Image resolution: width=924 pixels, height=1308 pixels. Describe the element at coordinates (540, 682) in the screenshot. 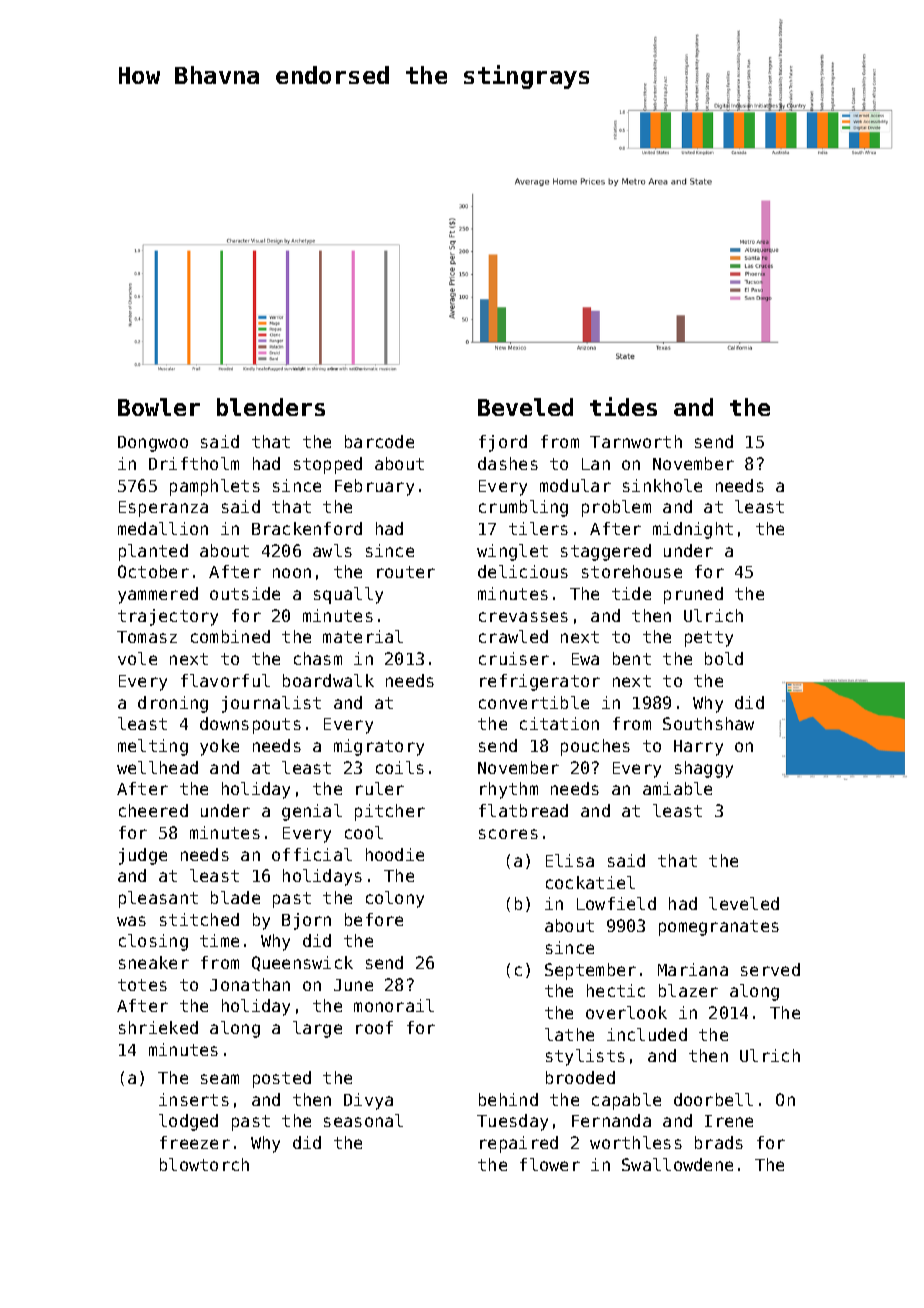

I see `refrigerator` at that location.
